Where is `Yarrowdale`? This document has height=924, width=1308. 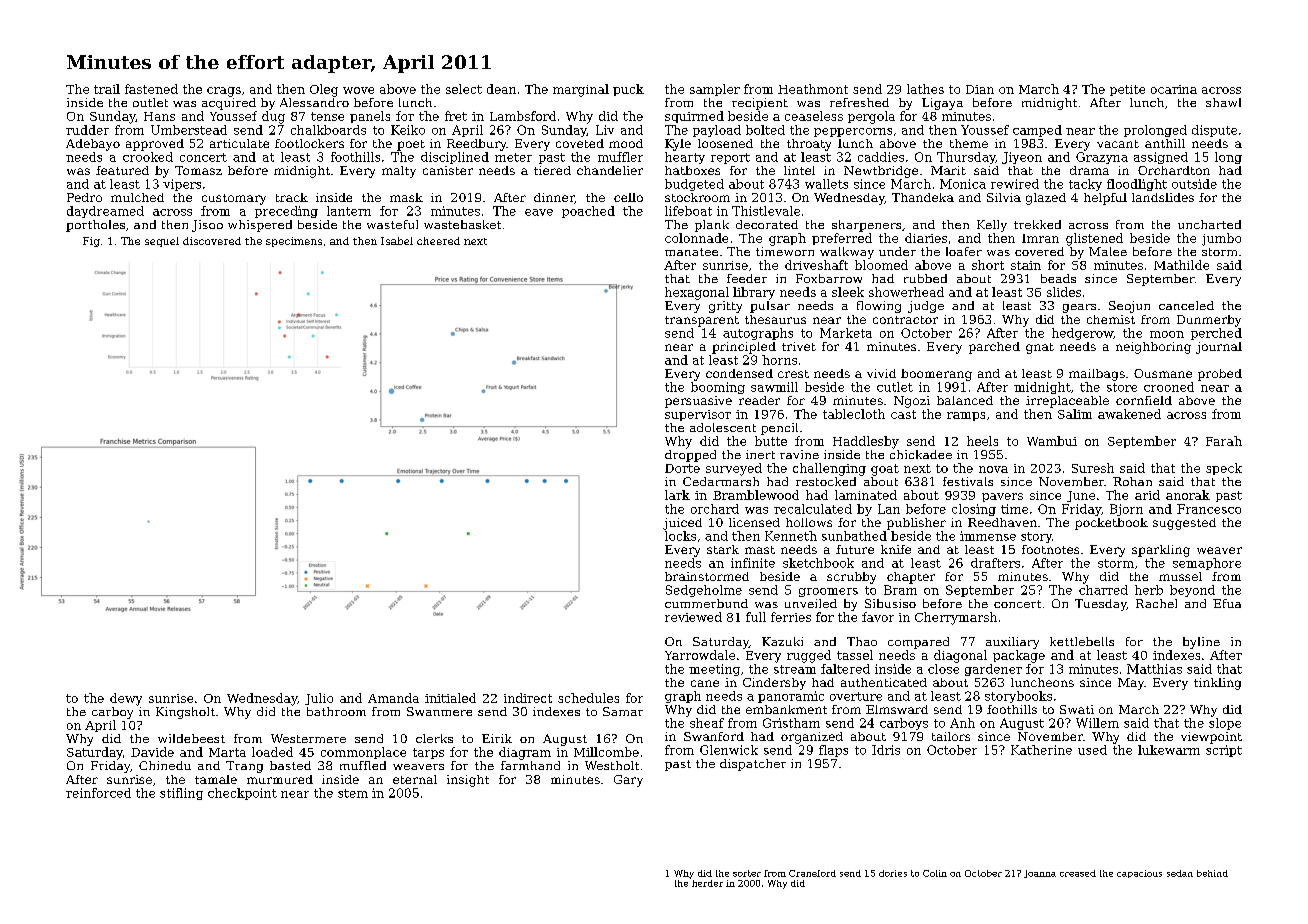
Yarrowdale is located at coordinates (700, 655).
